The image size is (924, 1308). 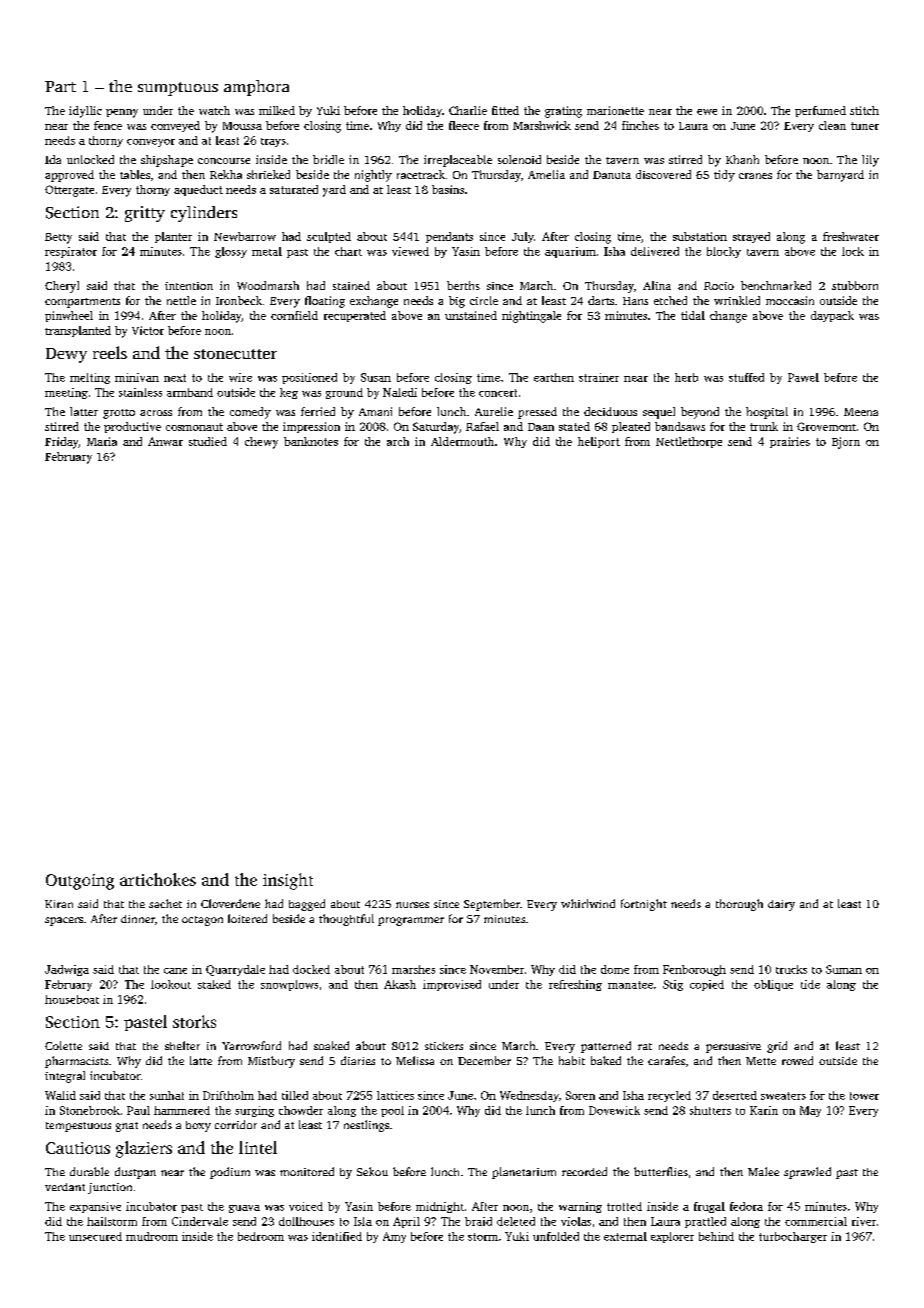 What do you see at coordinates (410, 251) in the page?
I see `viewed` at bounding box center [410, 251].
